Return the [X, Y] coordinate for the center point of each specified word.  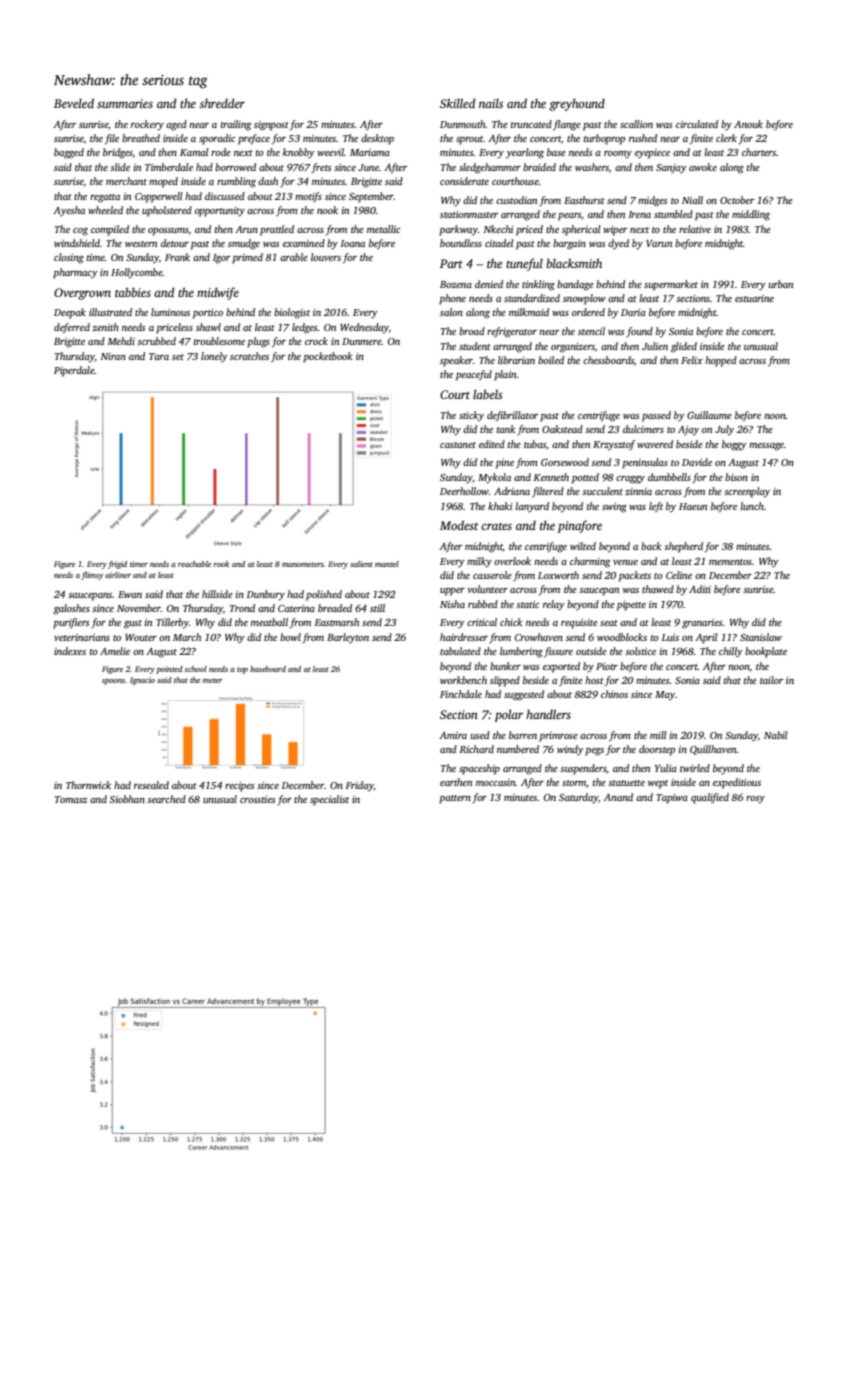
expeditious [737, 783]
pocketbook [328, 357]
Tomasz [71, 799]
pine [505, 464]
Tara [159, 356]
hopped [721, 361]
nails [491, 103]
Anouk [748, 124]
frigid [117, 565]
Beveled [74, 103]
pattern [455, 799]
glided [684, 347]
